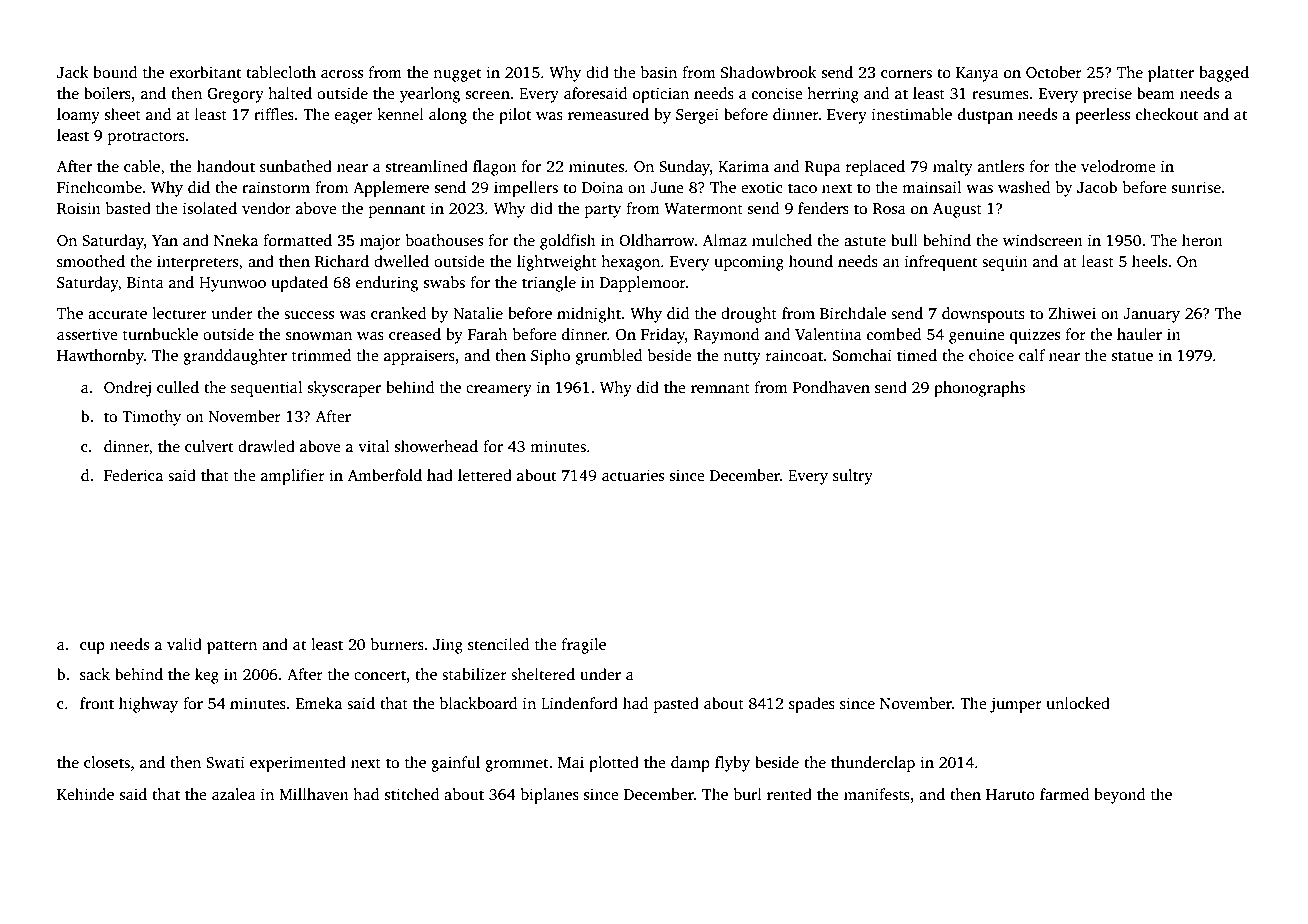  I want to click on August, so click(957, 210).
